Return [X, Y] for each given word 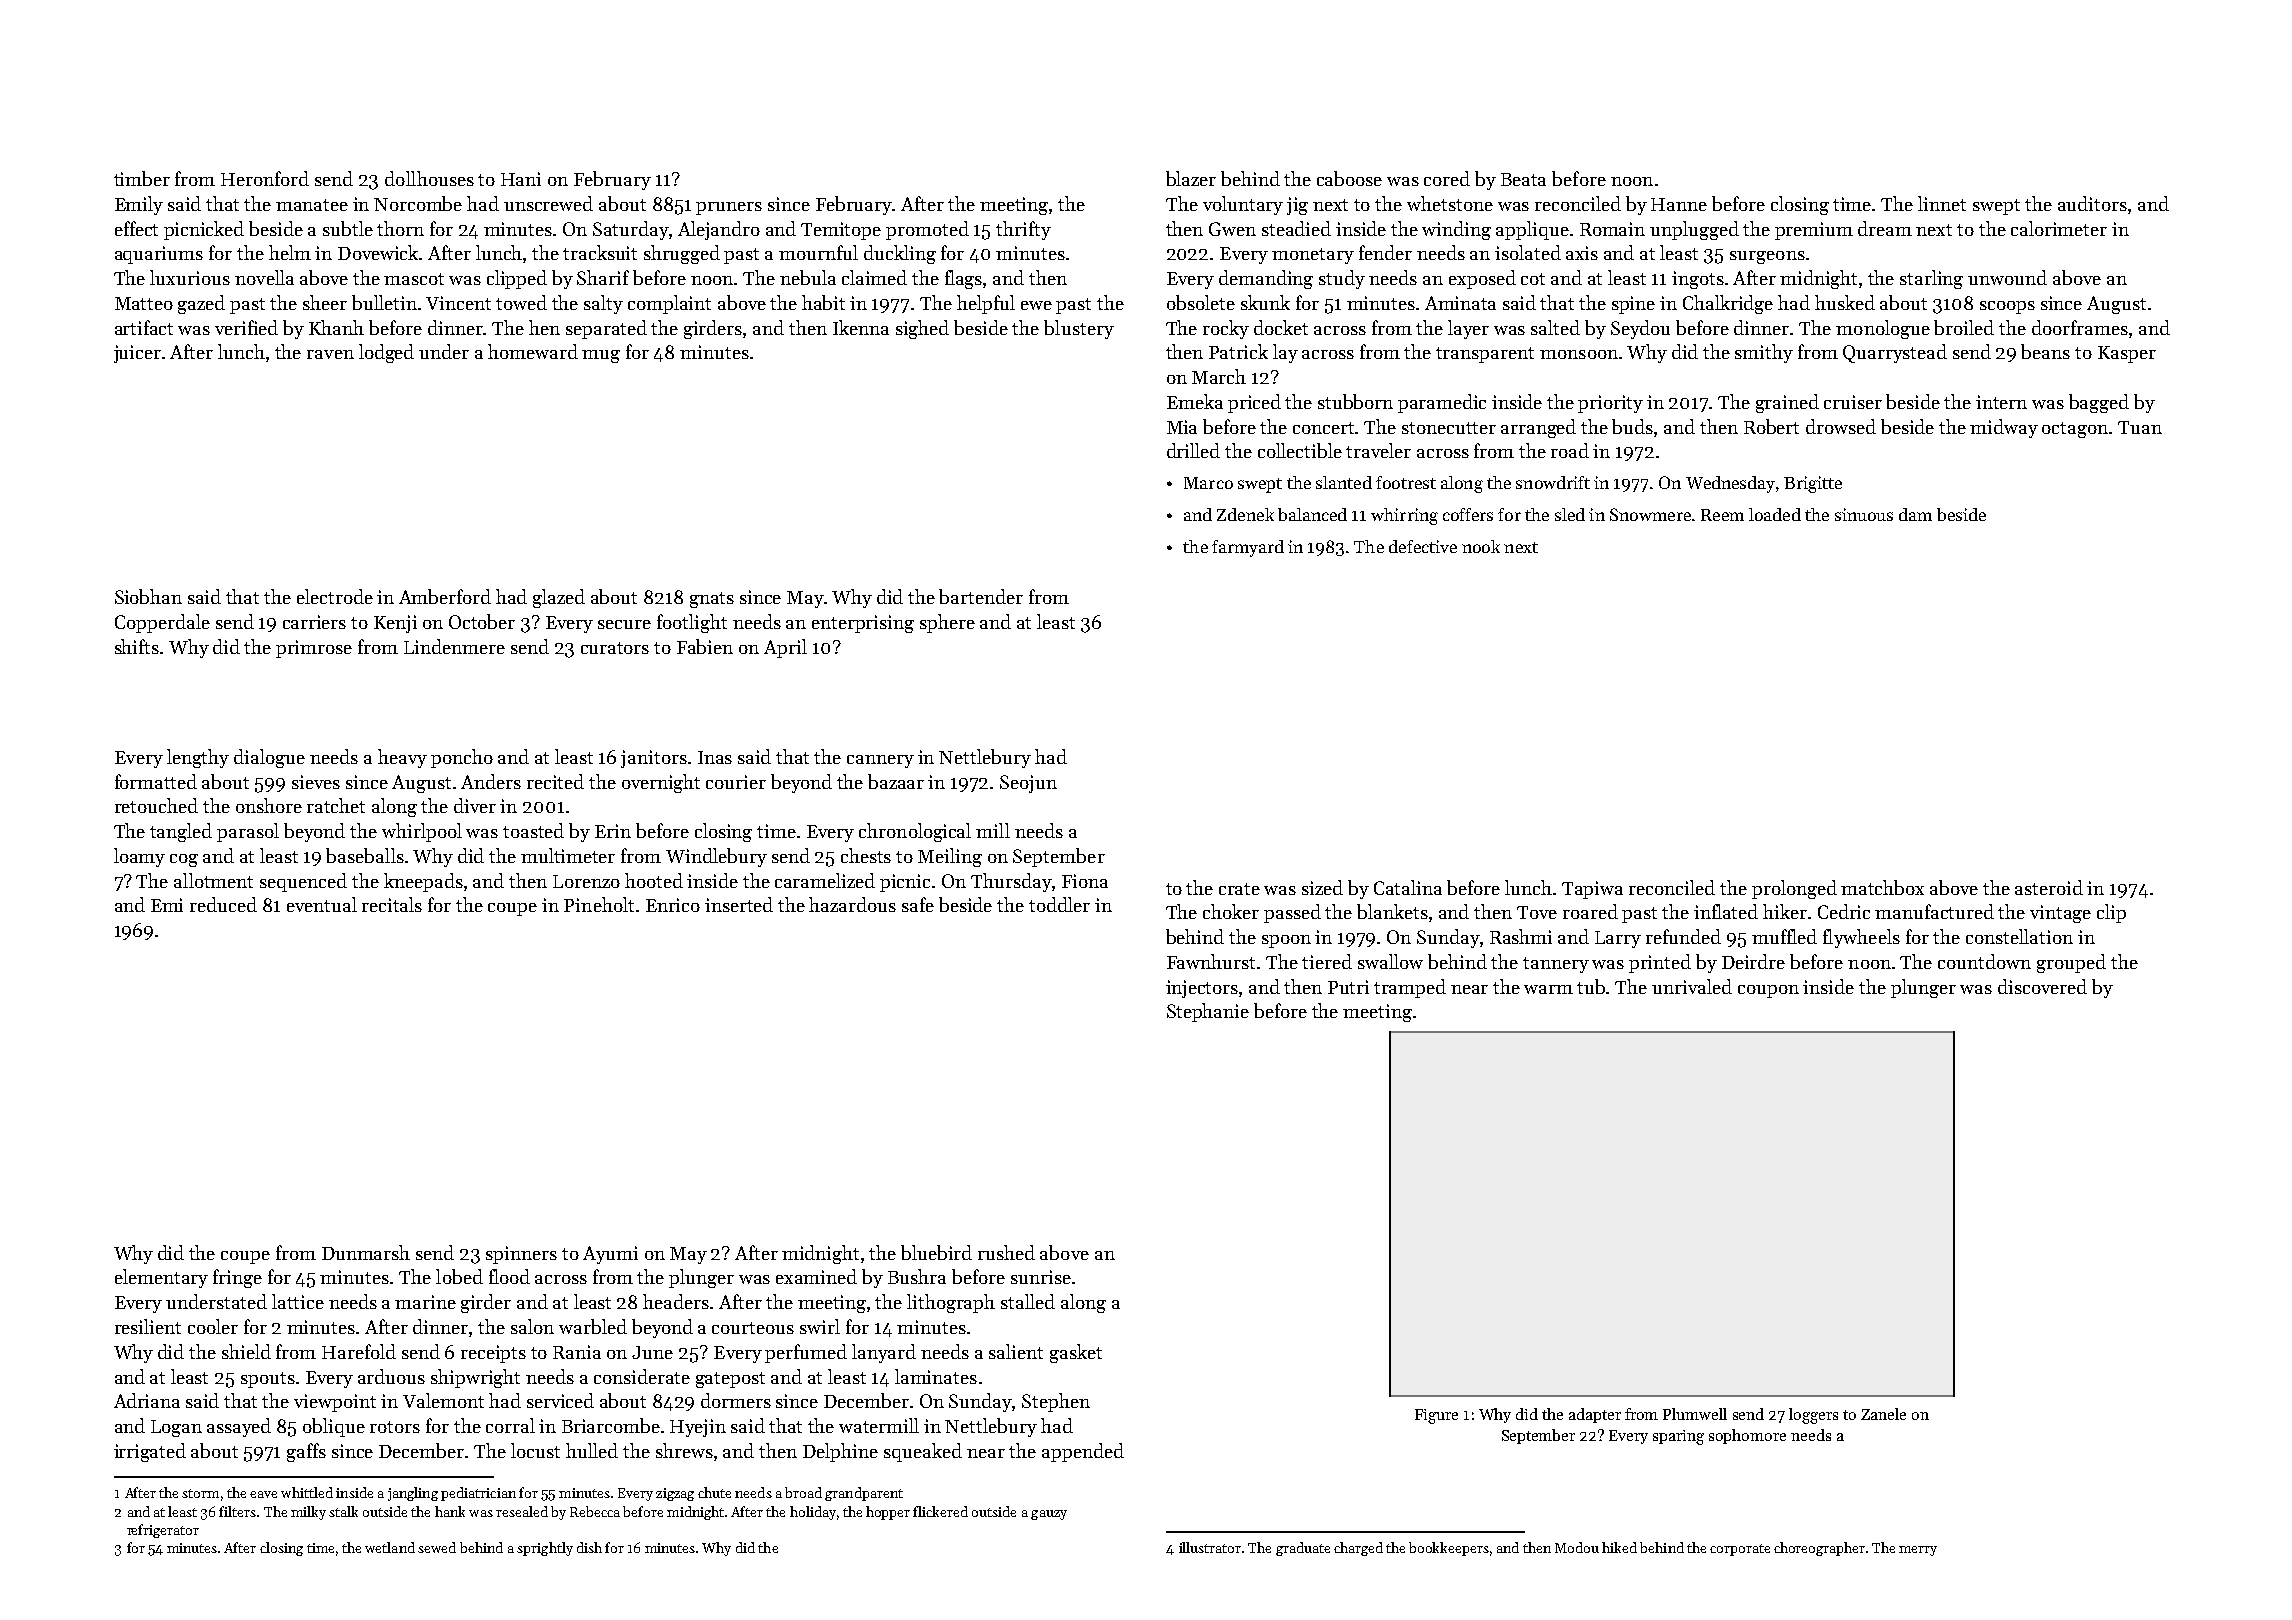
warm [1548, 989]
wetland [390, 1547]
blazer [1191, 178]
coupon [1768, 991]
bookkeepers [1449, 1549]
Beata [1523, 179]
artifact [144, 327]
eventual [322, 904]
